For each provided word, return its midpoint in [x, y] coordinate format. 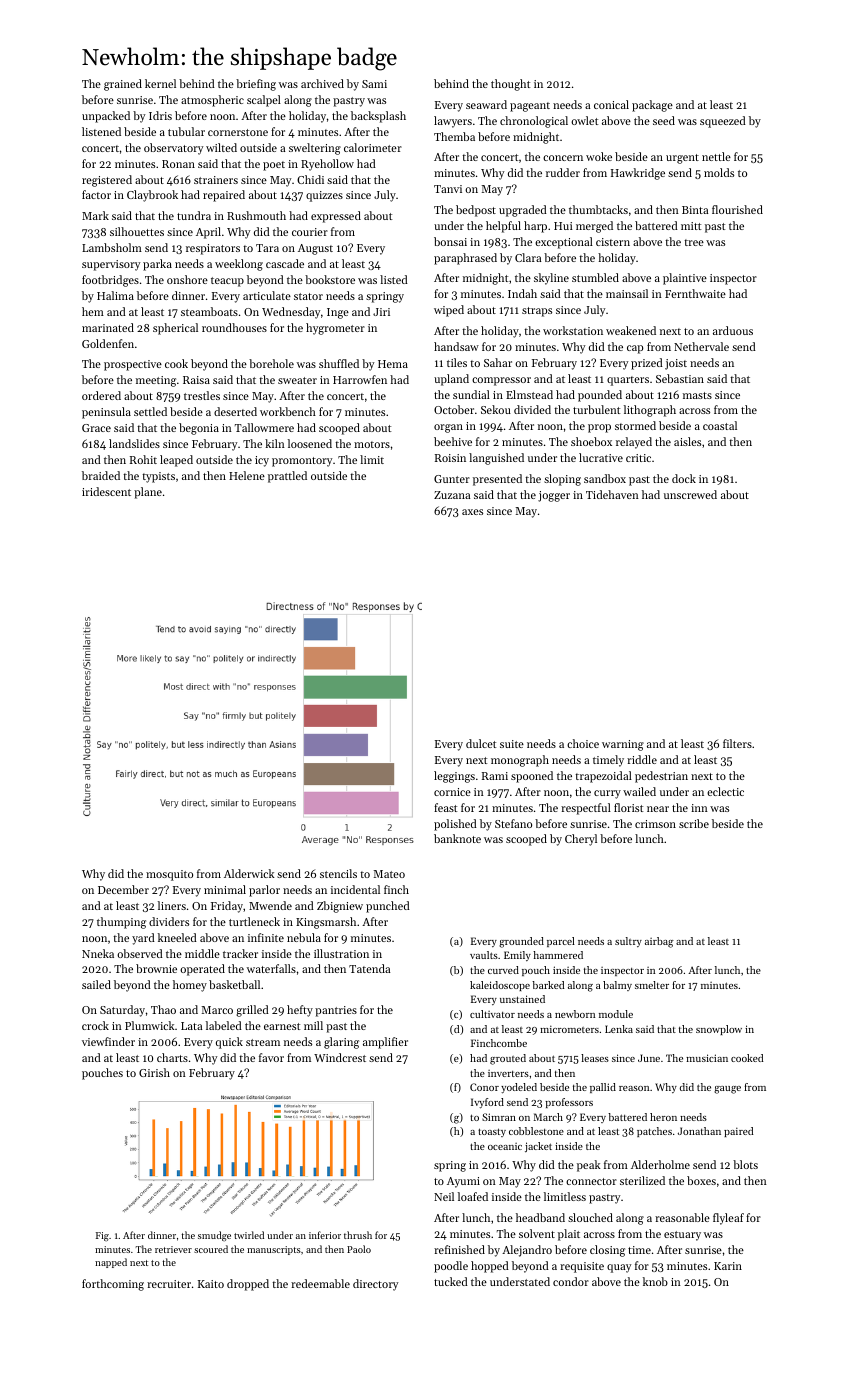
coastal [720, 425]
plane [148, 493]
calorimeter [373, 147]
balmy [617, 986]
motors [372, 444]
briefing [256, 85]
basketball [234, 984]
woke [599, 156]
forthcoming [113, 1285]
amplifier [385, 1043]
